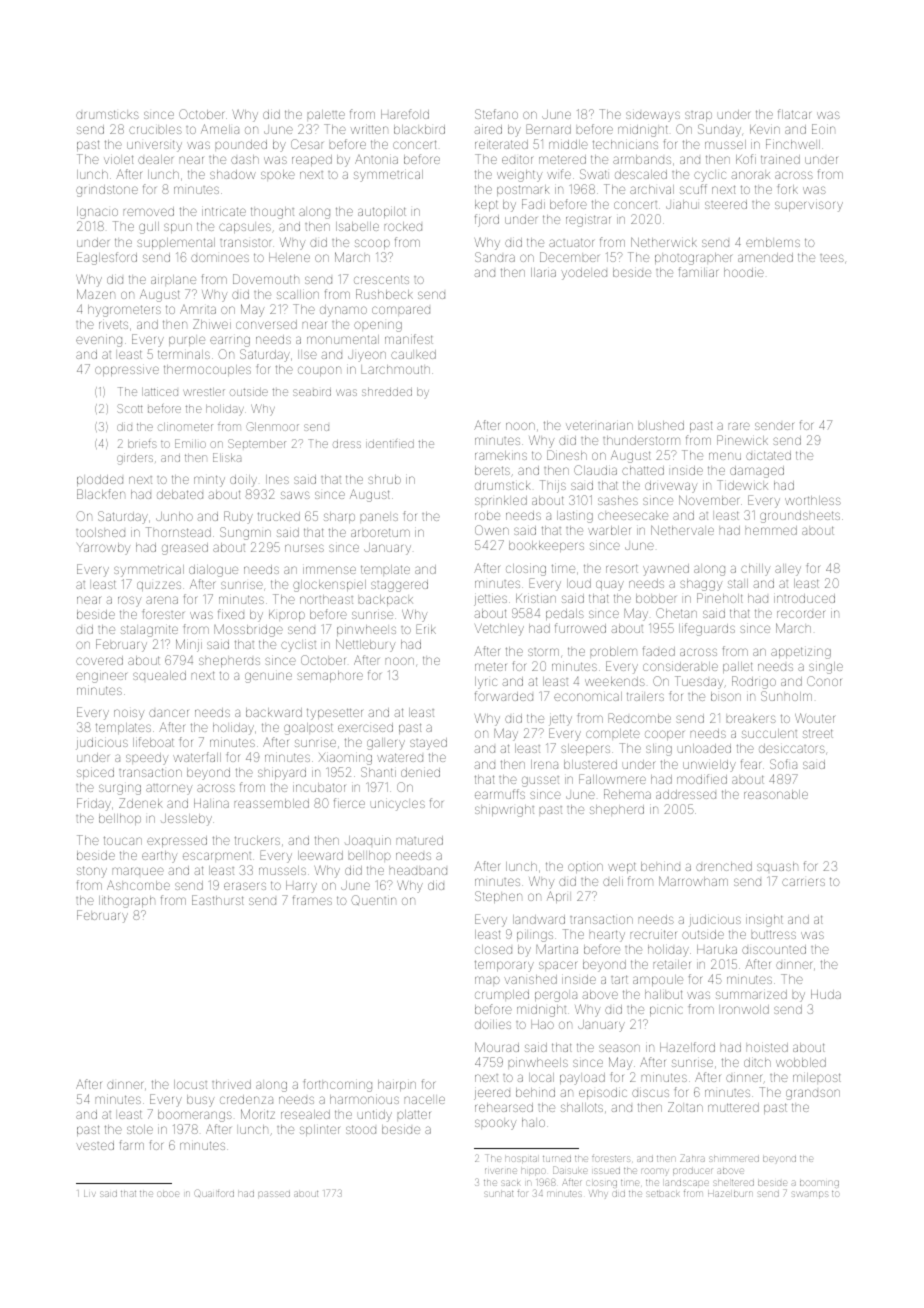 This screenshot has height=1308, width=924. I want to click on strap, so click(698, 116).
